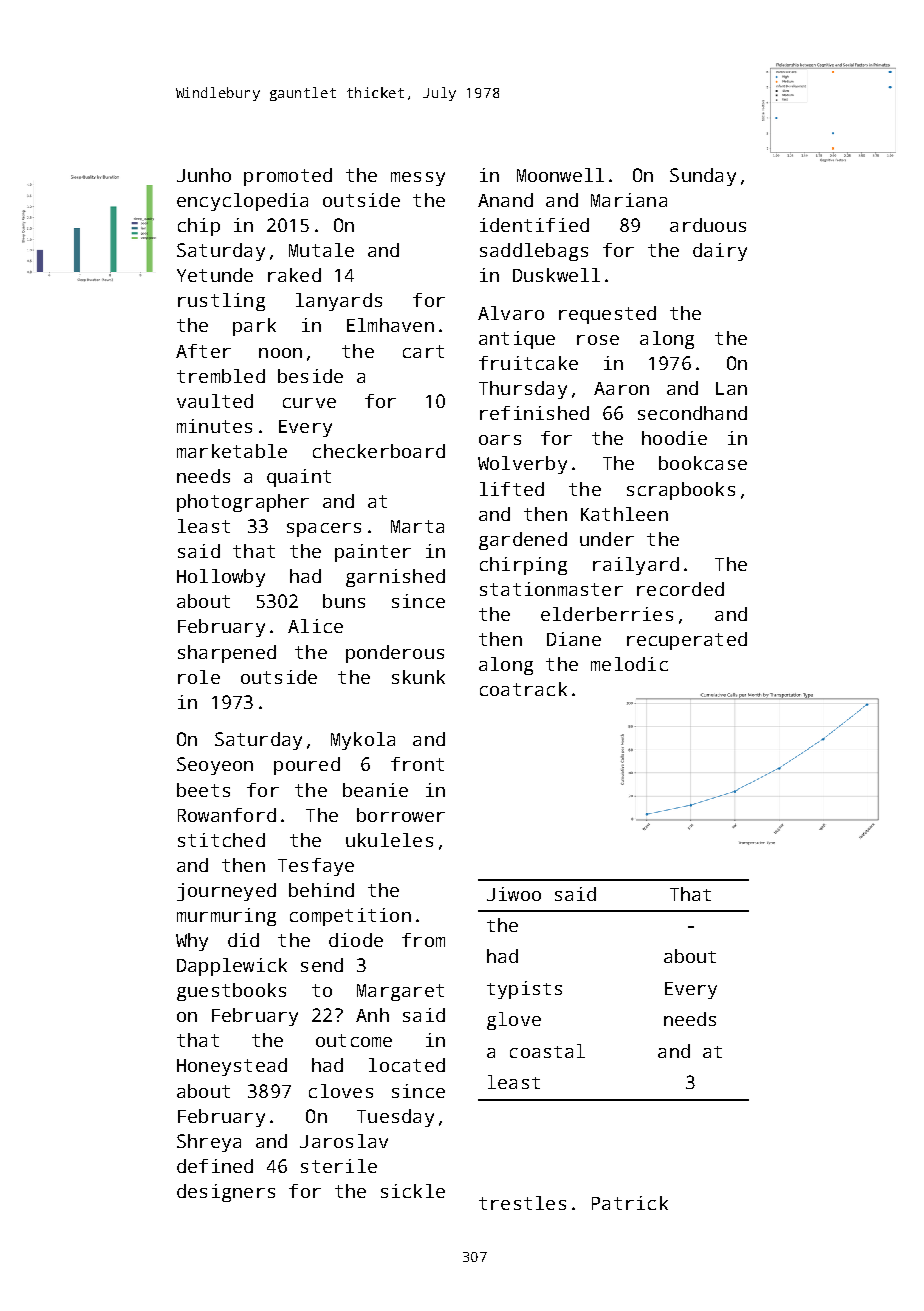 The image size is (924, 1311). What do you see at coordinates (560, 175) in the document?
I see `Moonwell` at bounding box center [560, 175].
